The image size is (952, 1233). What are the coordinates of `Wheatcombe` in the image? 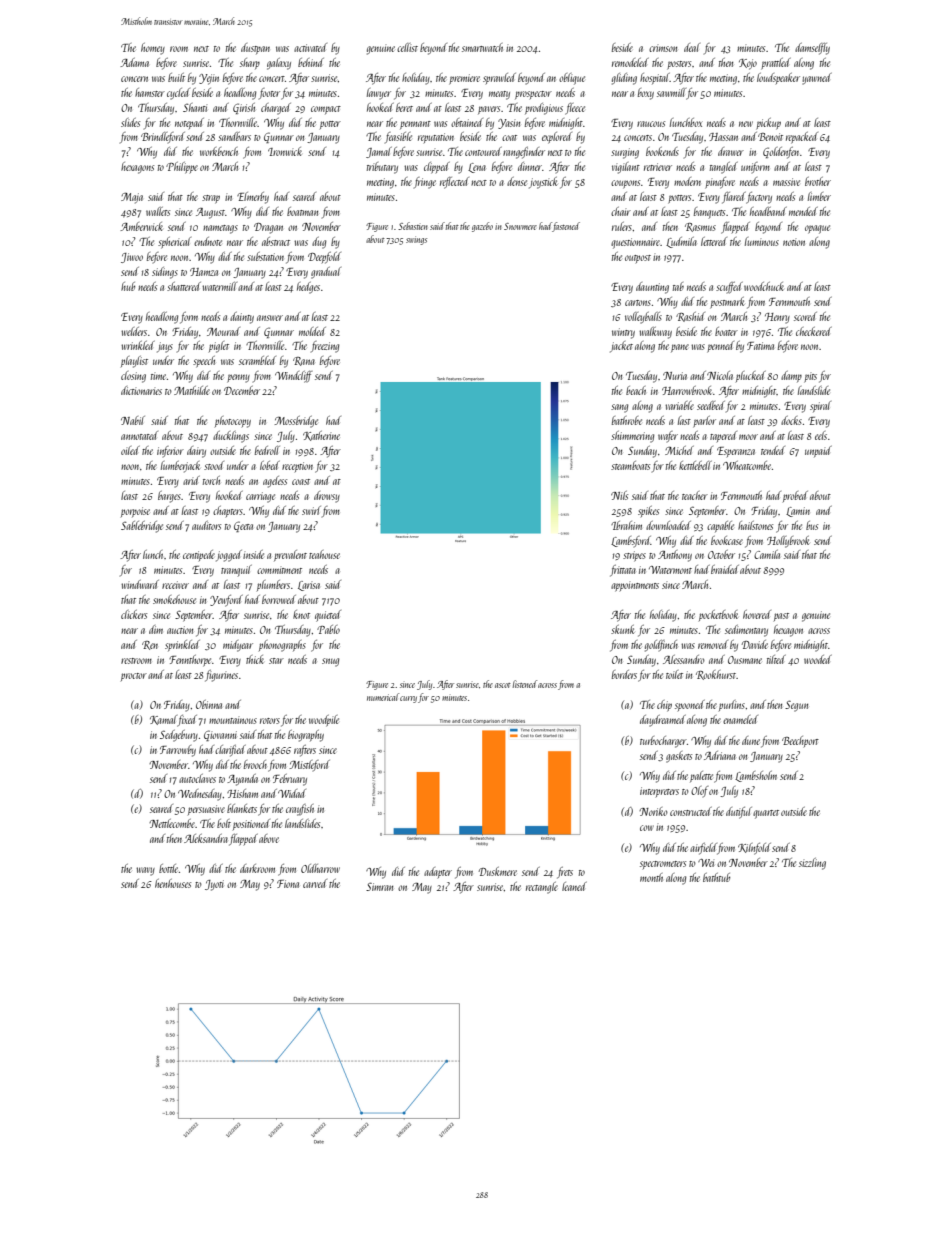 It's located at (747, 465).
